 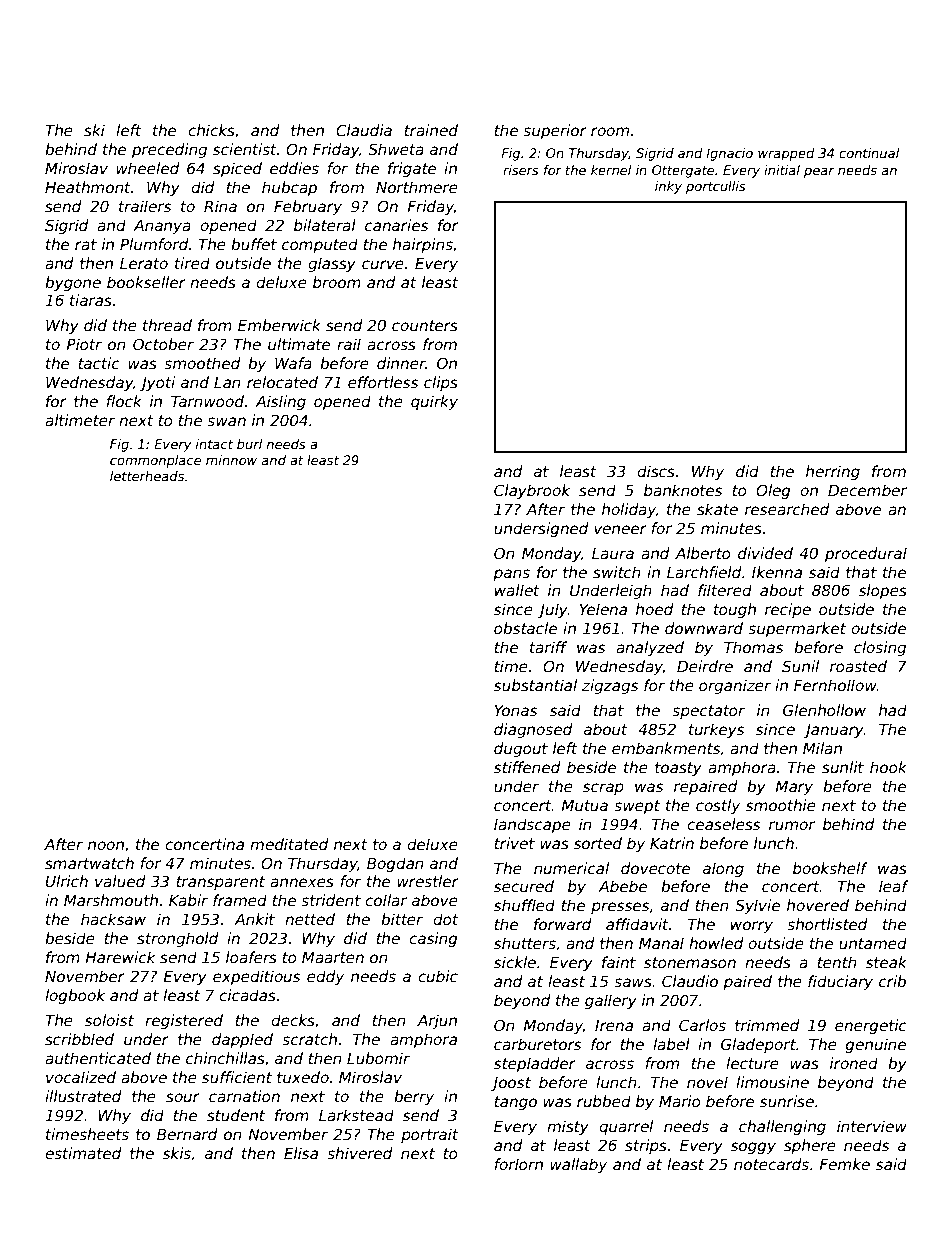 What do you see at coordinates (525, 628) in the document?
I see `obstacle` at bounding box center [525, 628].
